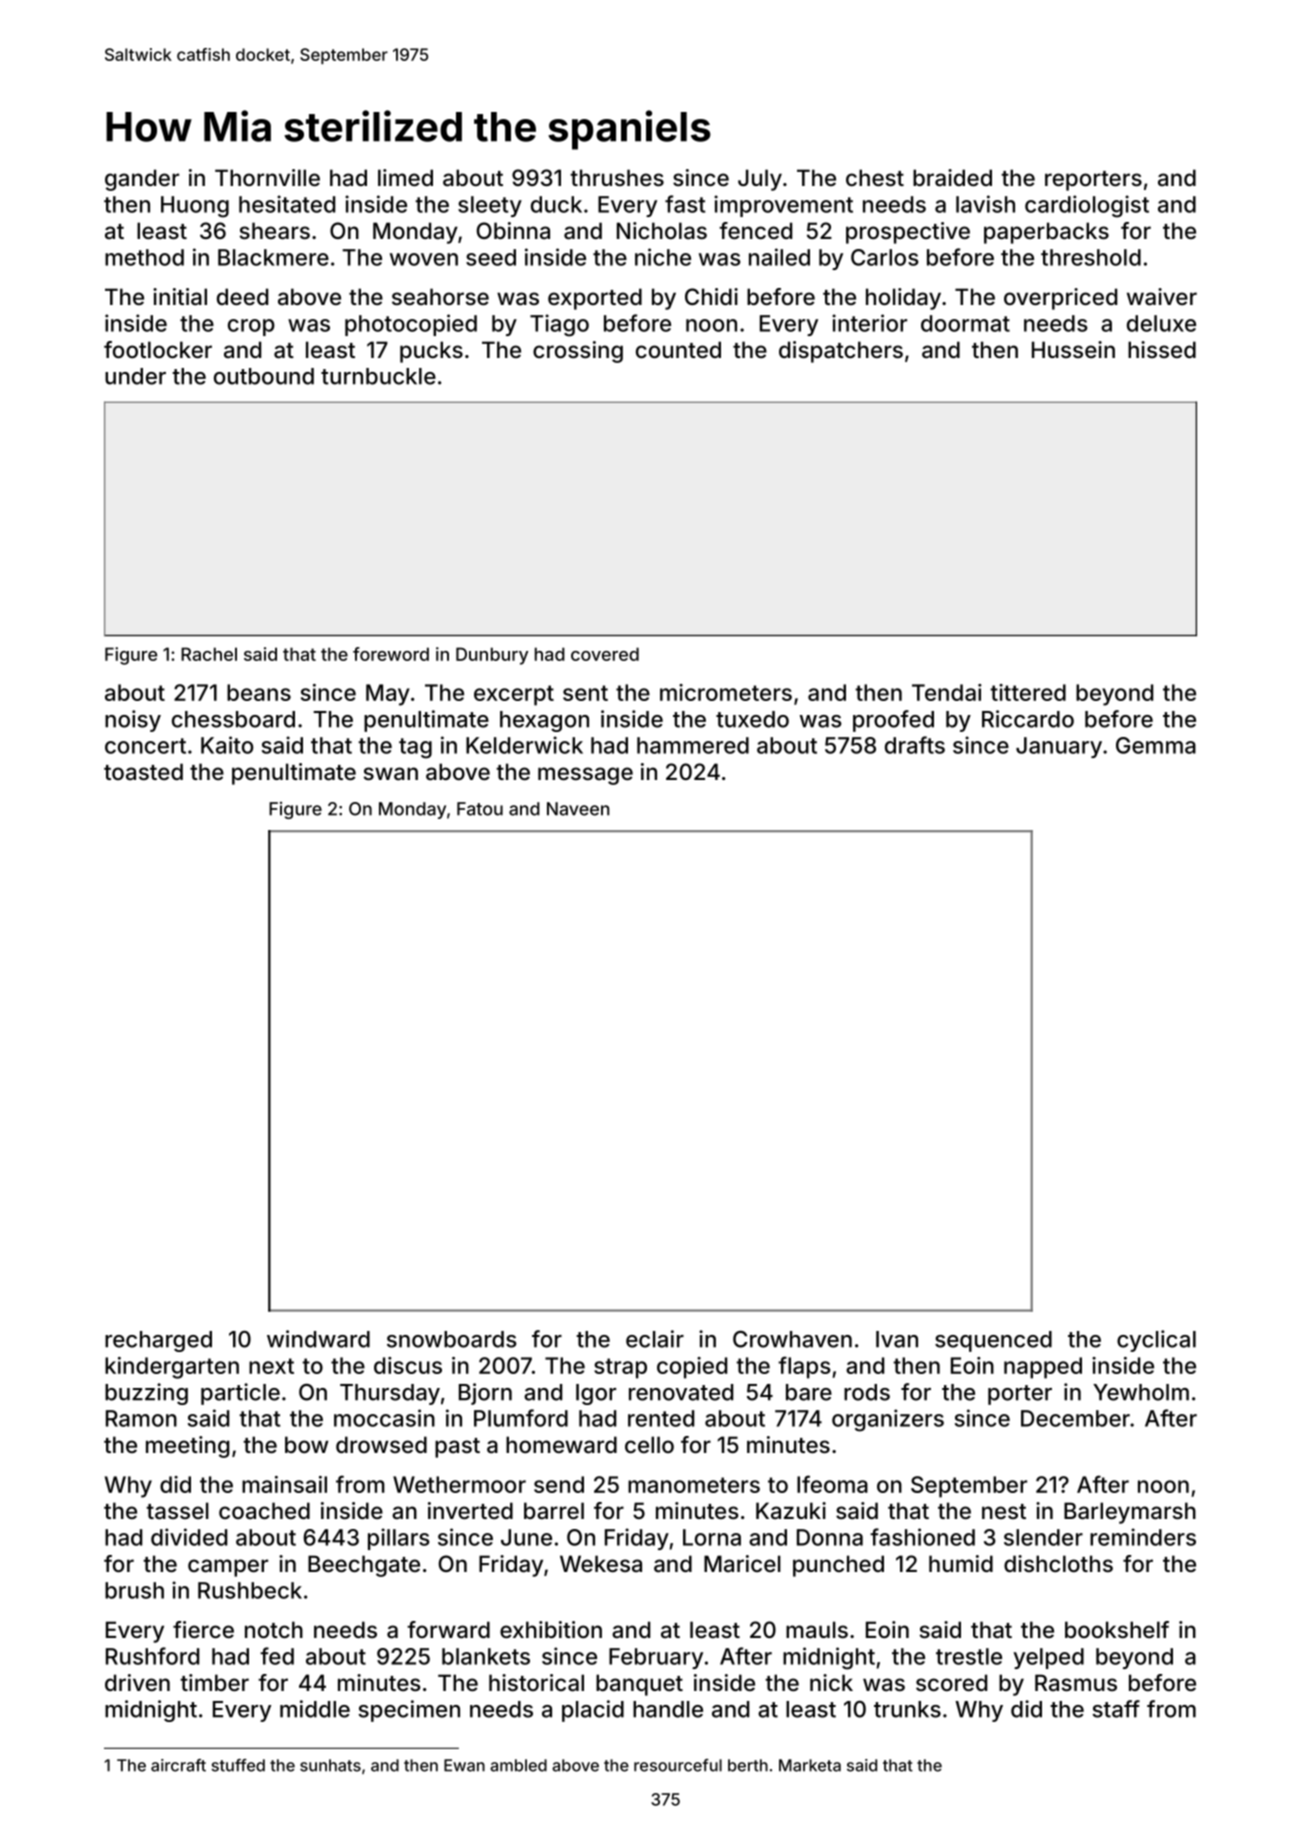  Describe the element at coordinates (655, 1339) in the screenshot. I see `eclair` at that location.
